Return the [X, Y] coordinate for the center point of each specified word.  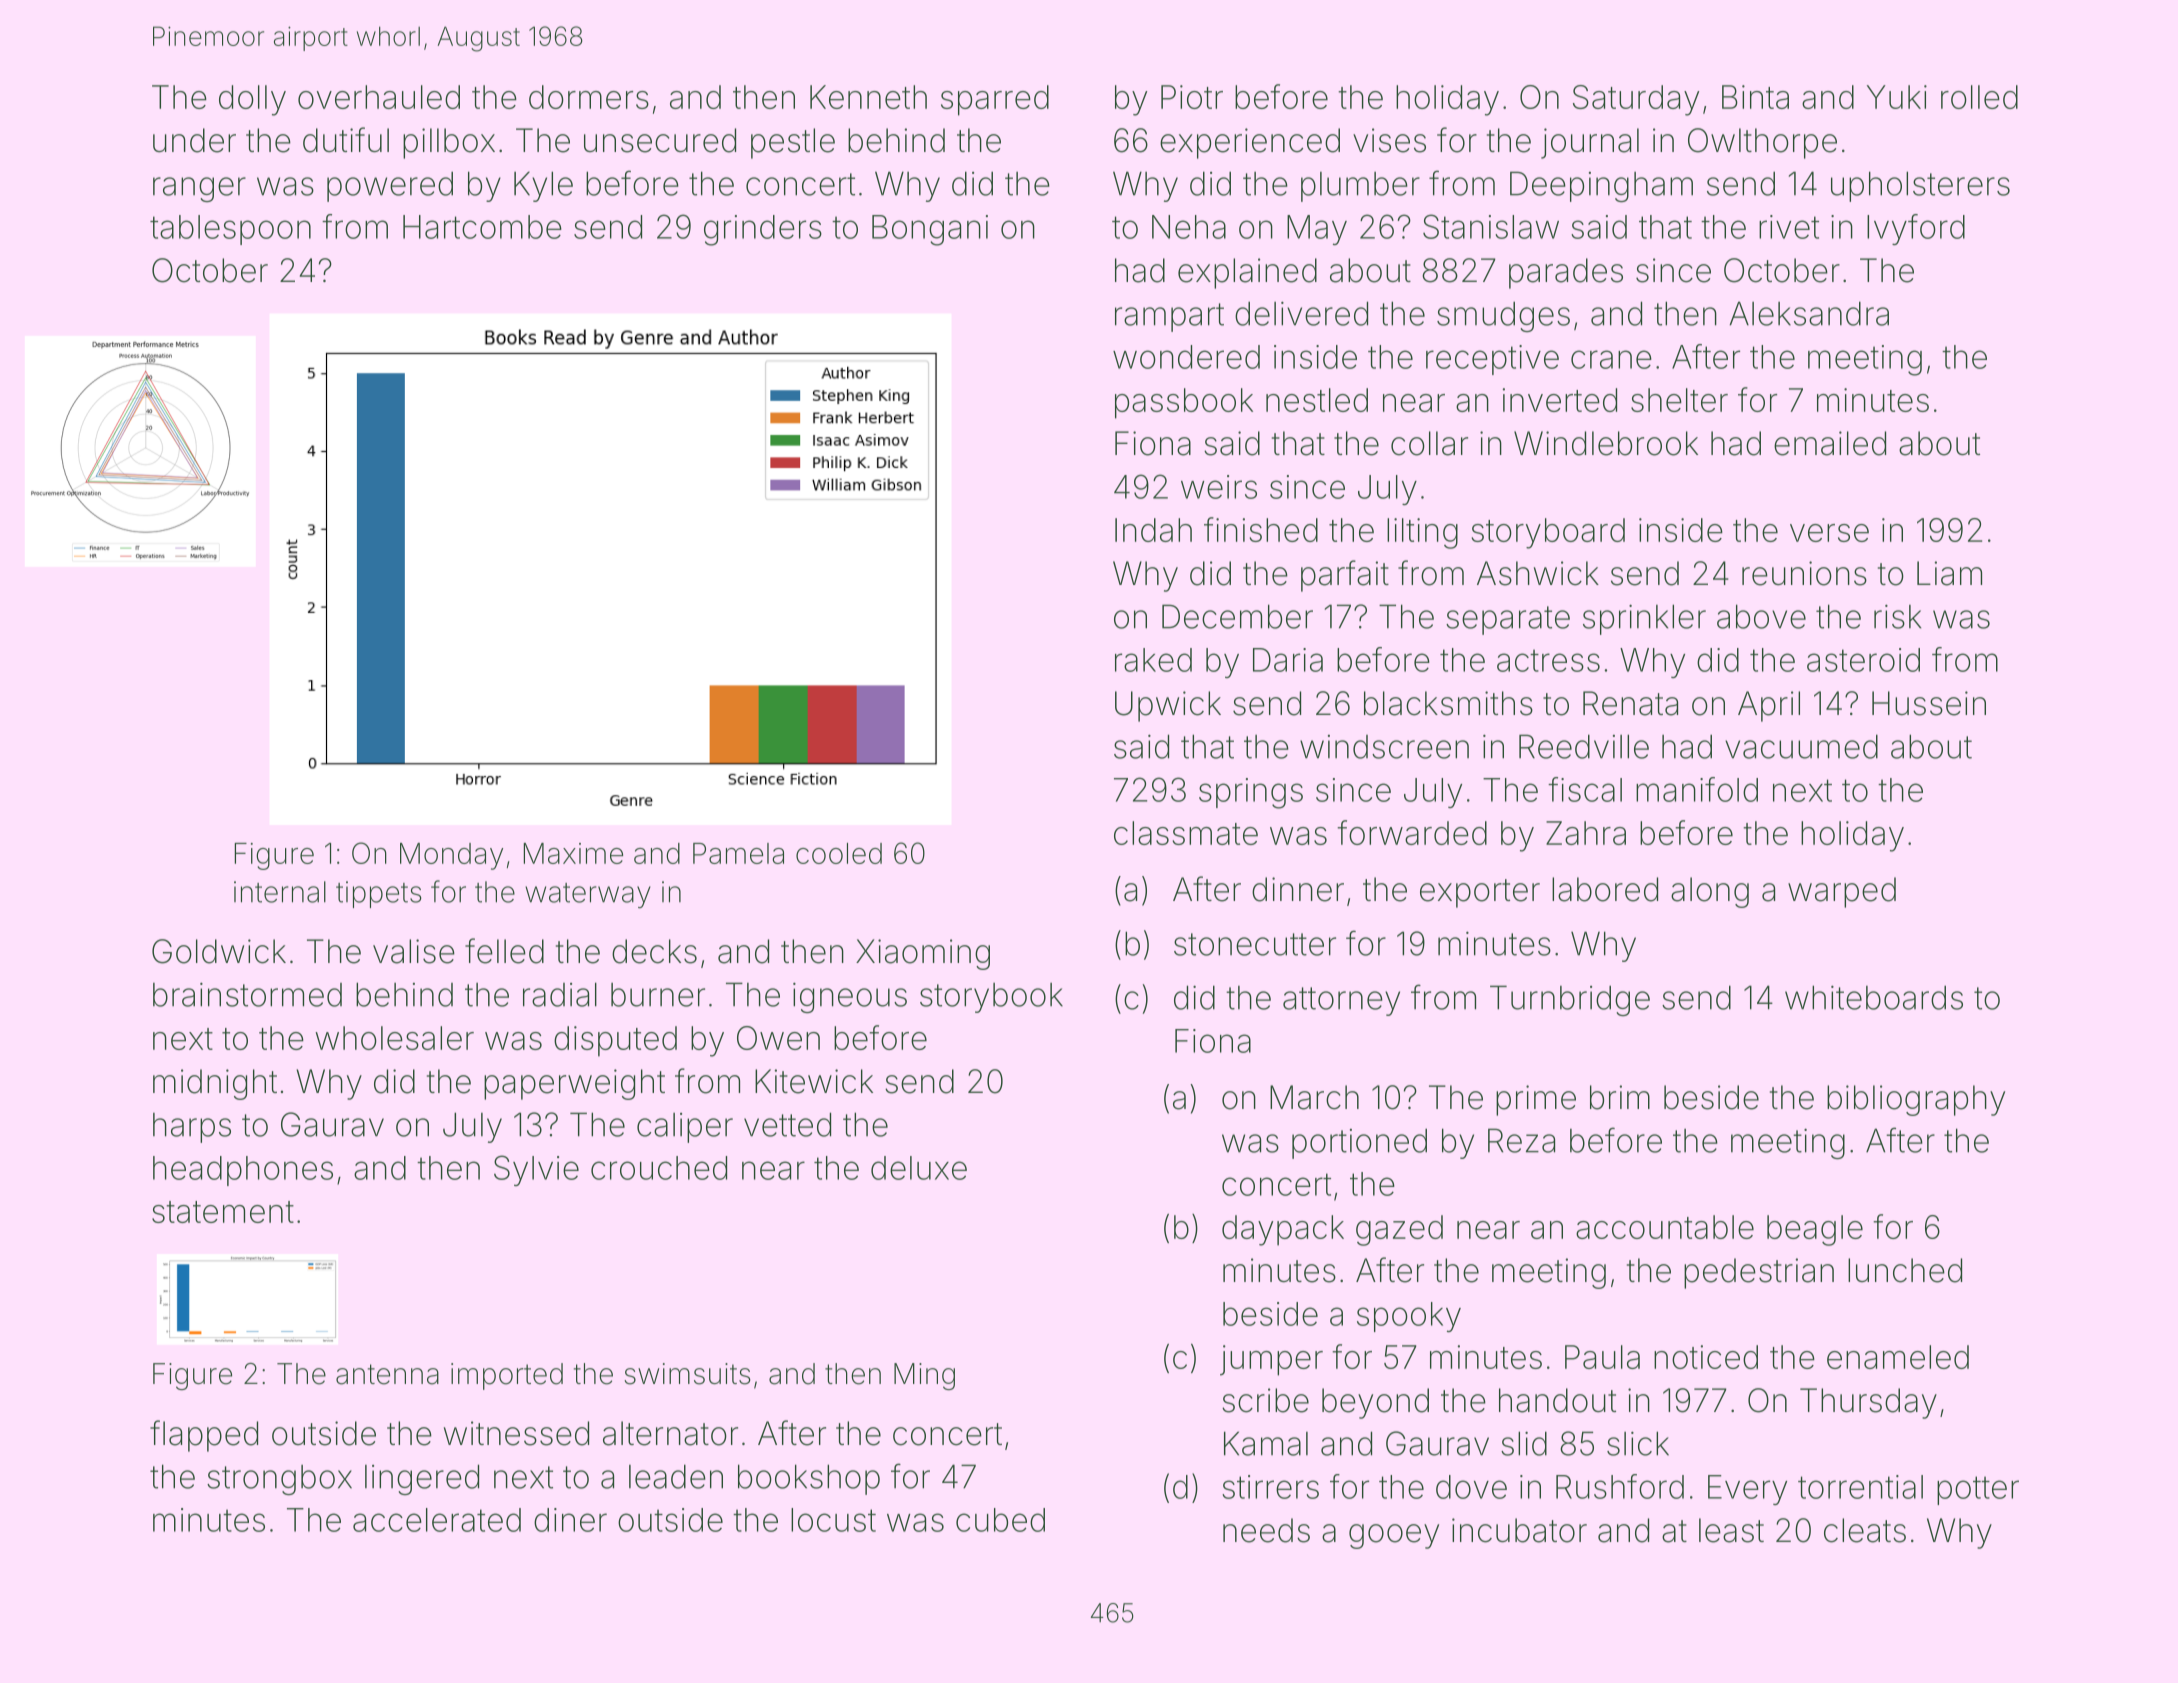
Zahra [1586, 833]
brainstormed [247, 995]
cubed [1000, 1520]
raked [1153, 660]
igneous [850, 998]
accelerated [437, 1520]
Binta [1755, 97]
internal [280, 892]
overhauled [379, 97]
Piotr [1192, 97]
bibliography [1916, 1100]
